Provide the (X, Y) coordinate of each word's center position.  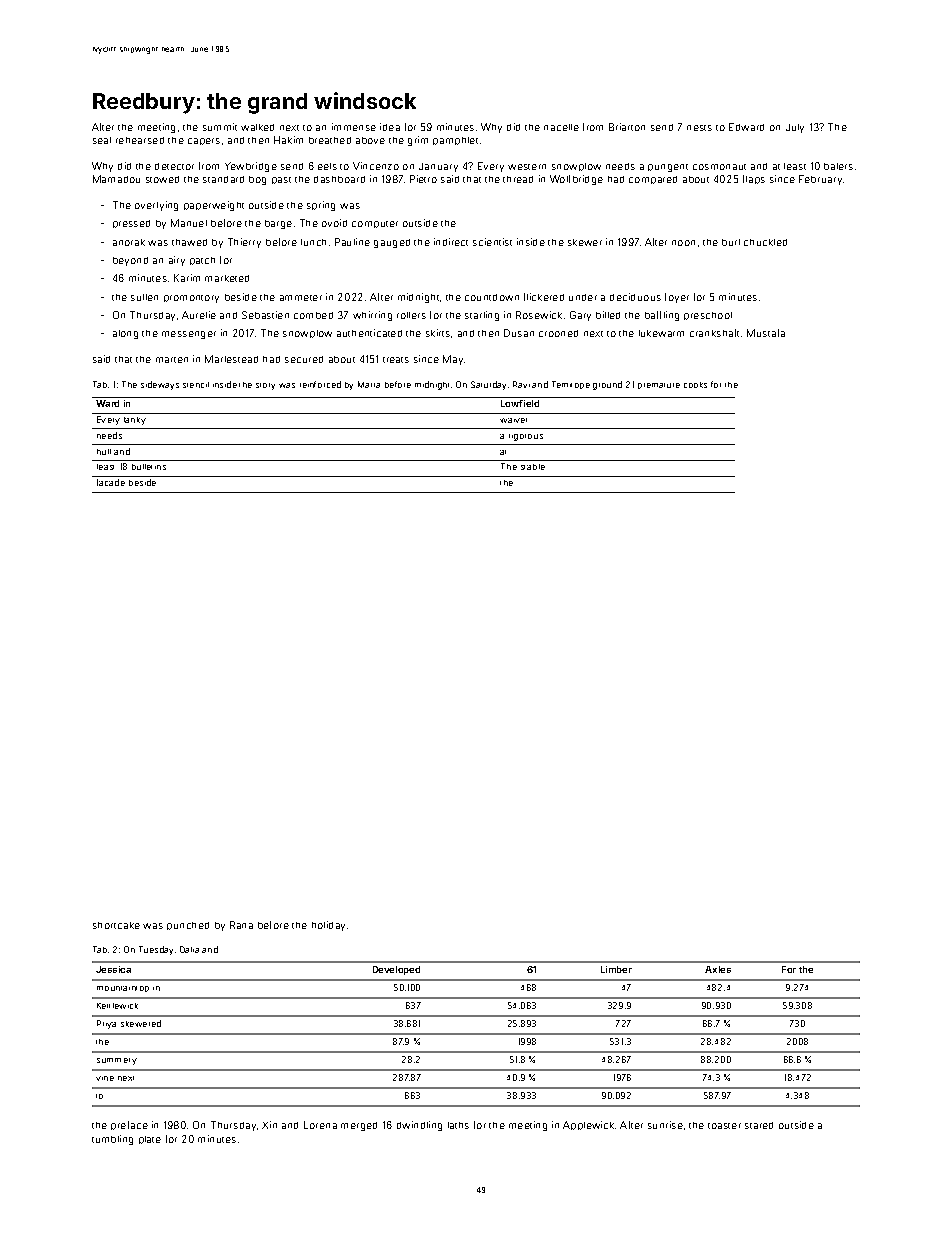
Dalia (189, 949)
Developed (396, 970)
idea (390, 127)
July (795, 128)
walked (257, 127)
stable (533, 467)
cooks (695, 385)
